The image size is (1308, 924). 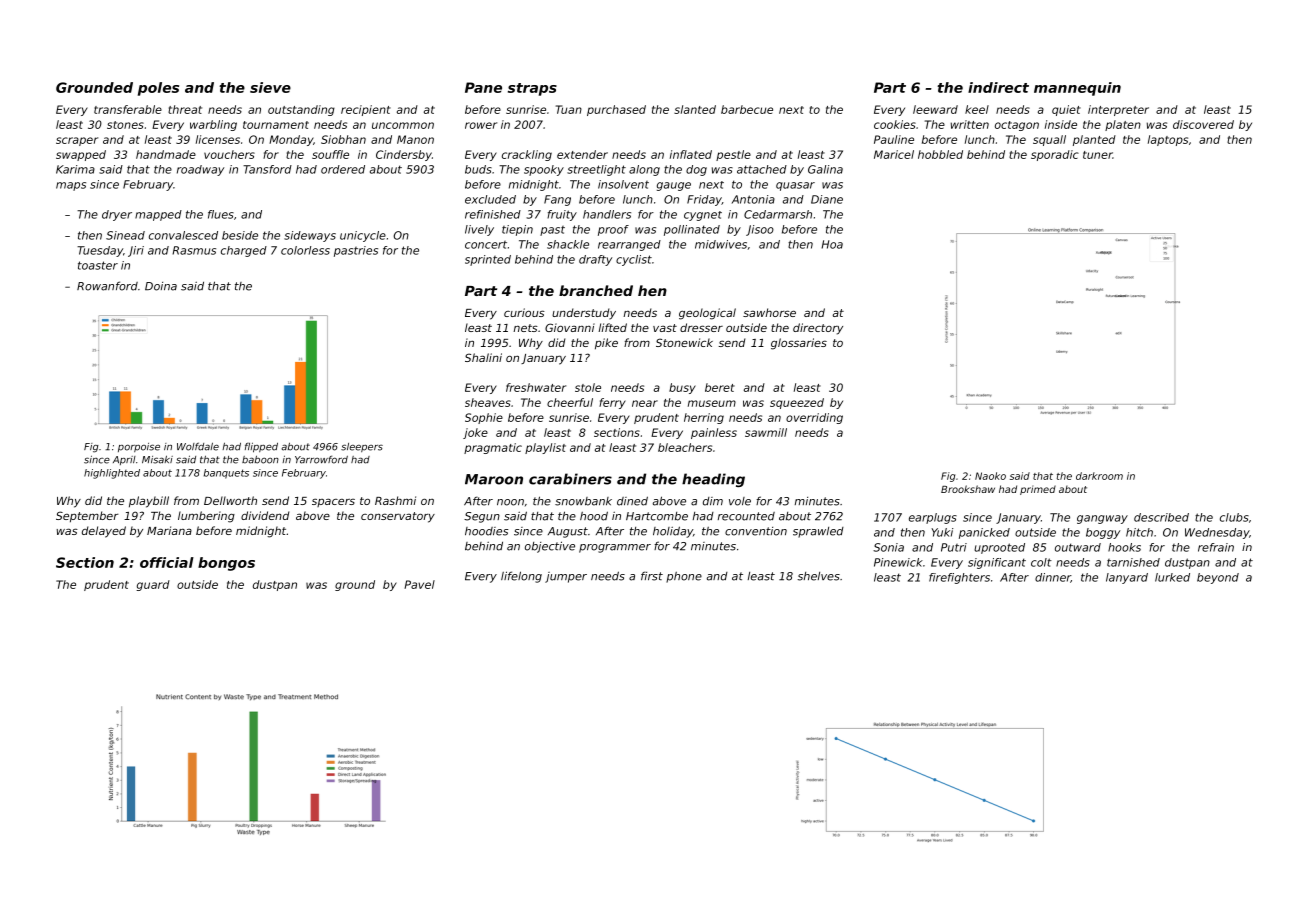 What do you see at coordinates (136, 251) in the page?
I see `Jiri` at bounding box center [136, 251].
